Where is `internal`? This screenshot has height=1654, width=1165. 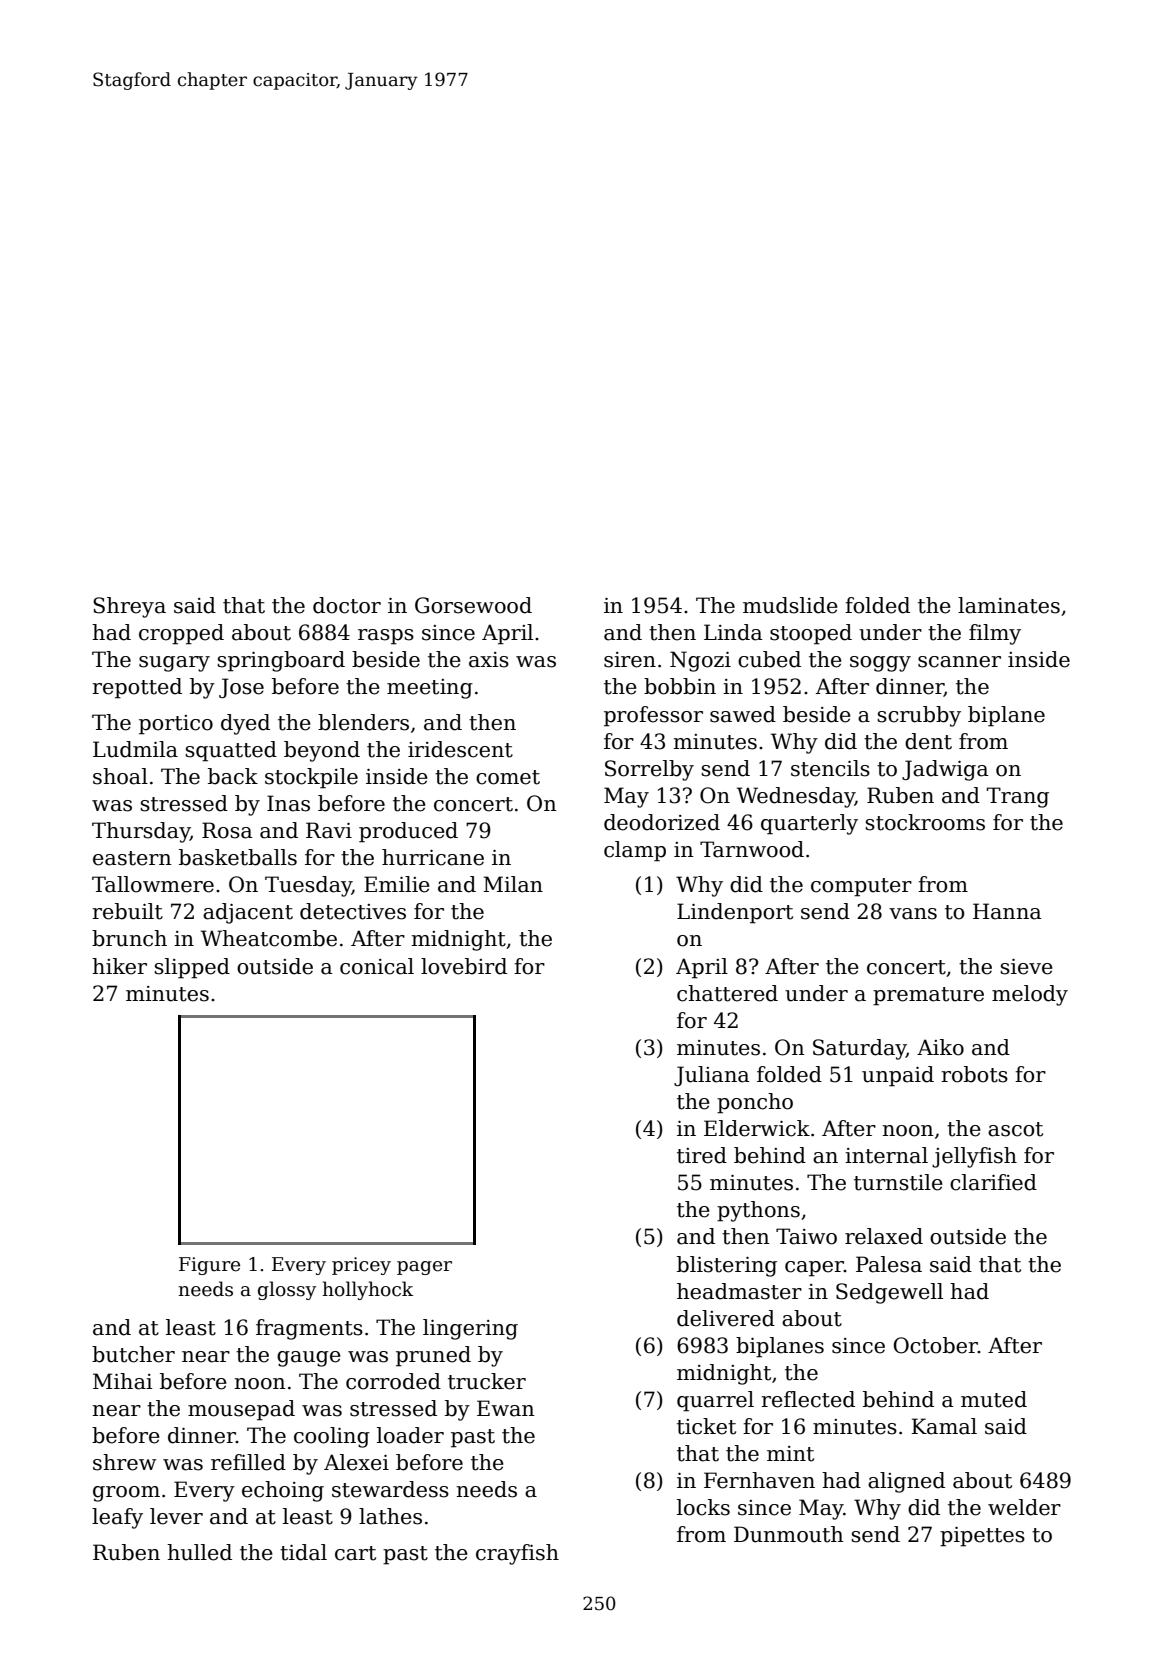 internal is located at coordinates (886, 1155).
